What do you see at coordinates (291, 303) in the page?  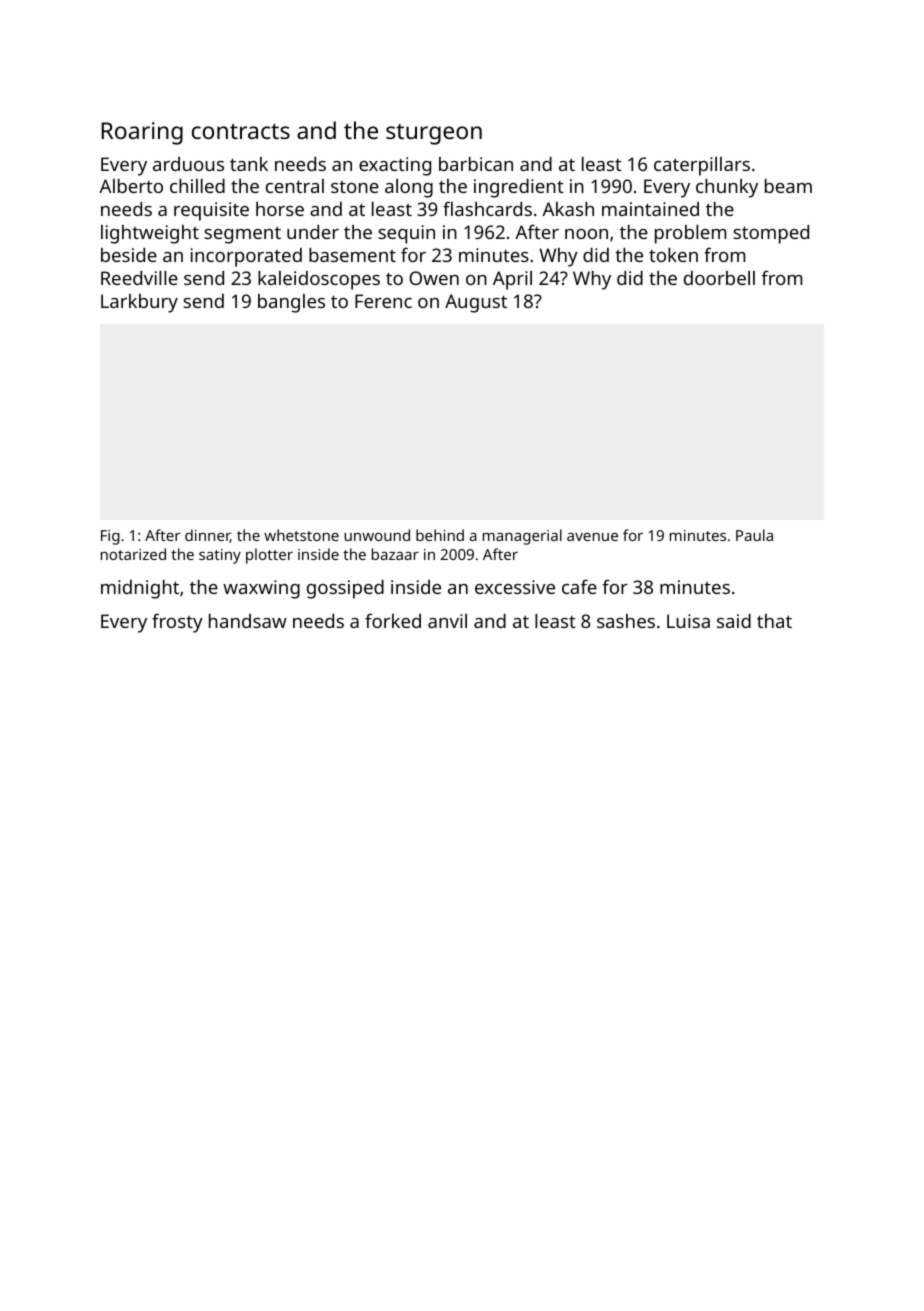 I see `bangles` at bounding box center [291, 303].
